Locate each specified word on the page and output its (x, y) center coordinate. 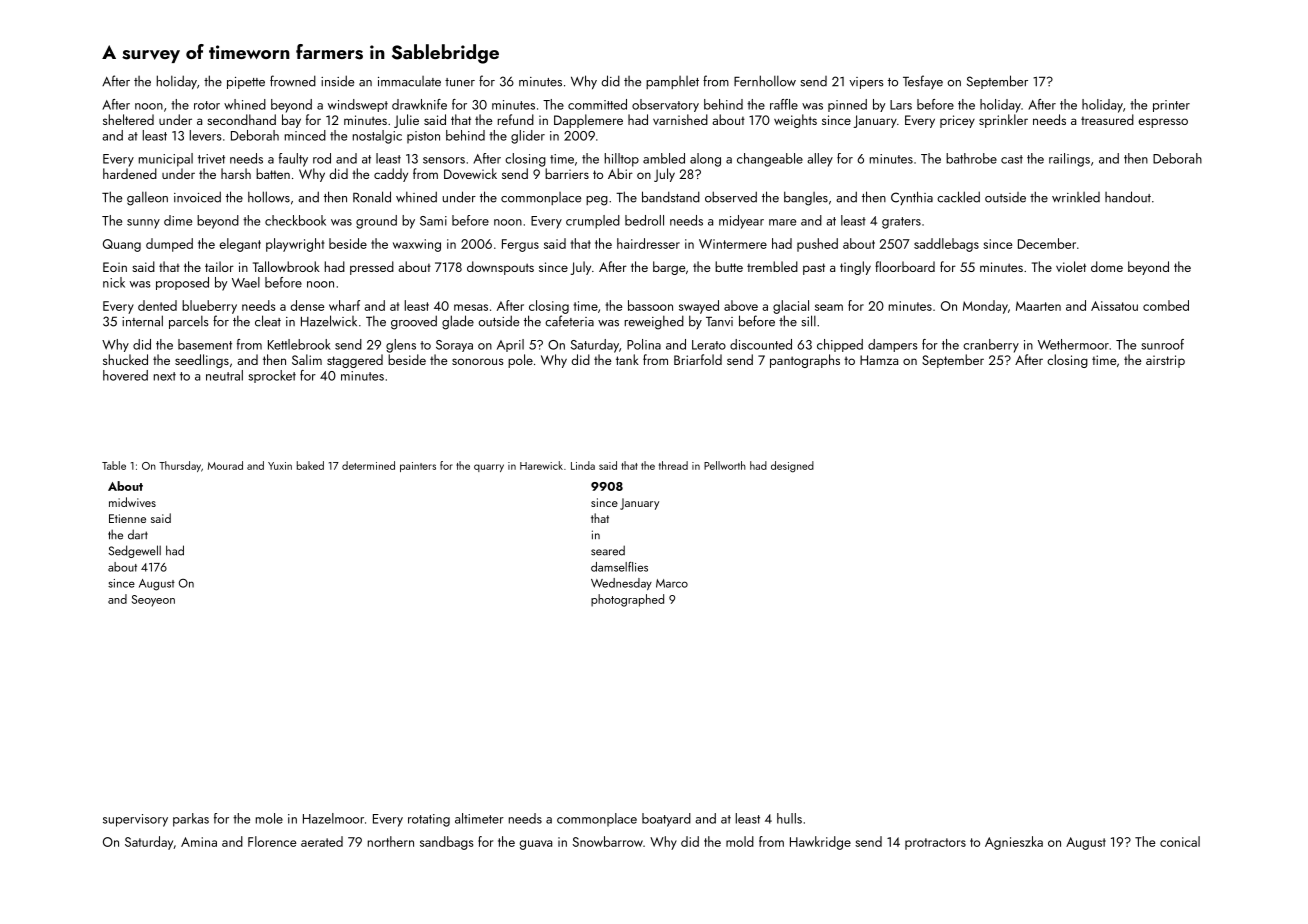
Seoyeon (153, 601)
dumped (169, 245)
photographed (627, 600)
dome (1107, 266)
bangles (806, 198)
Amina (199, 842)
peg (597, 201)
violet (1071, 266)
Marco (672, 583)
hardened (130, 173)
